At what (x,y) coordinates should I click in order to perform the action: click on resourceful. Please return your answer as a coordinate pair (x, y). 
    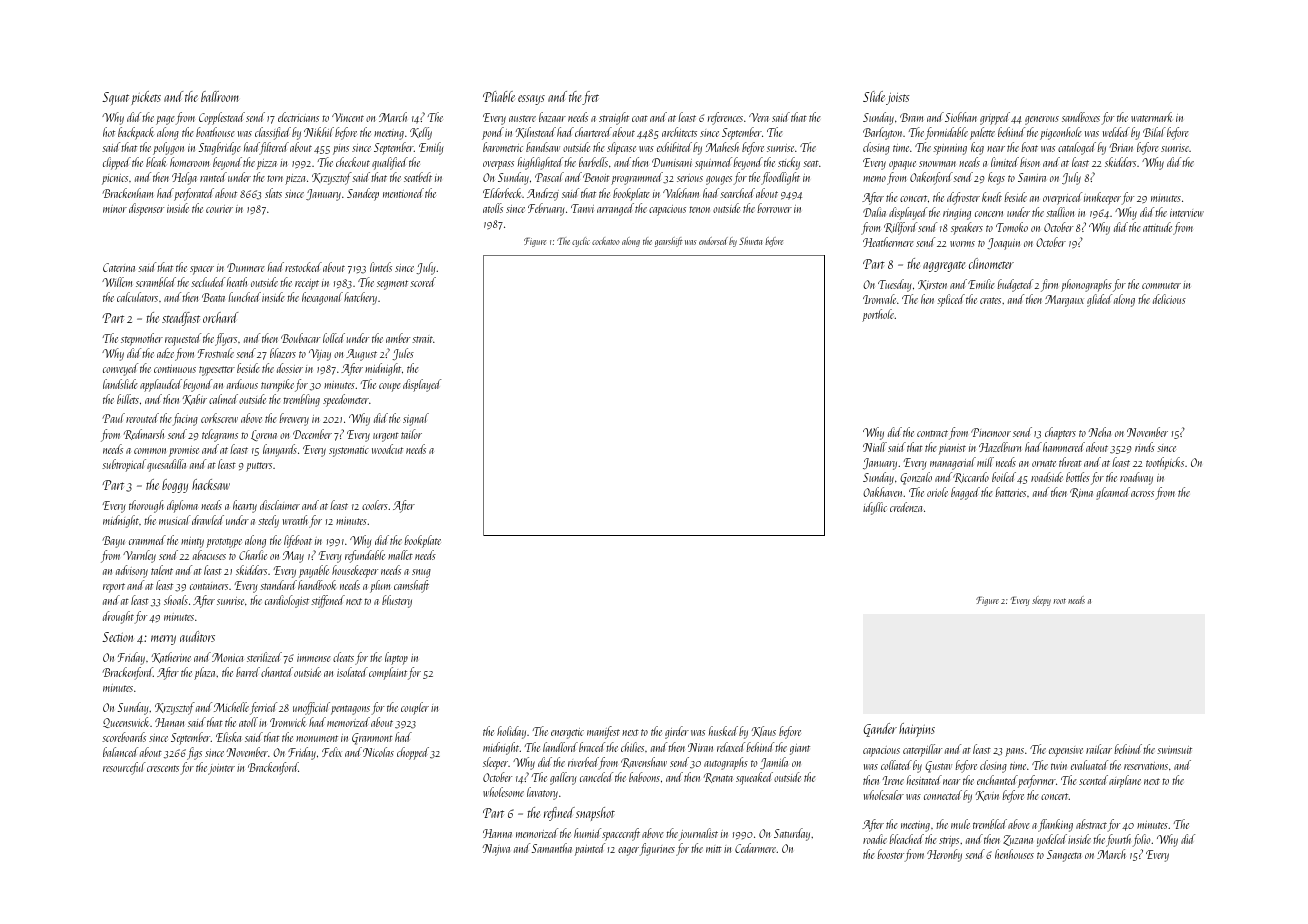
    Looking at the image, I should click on (124, 768).
